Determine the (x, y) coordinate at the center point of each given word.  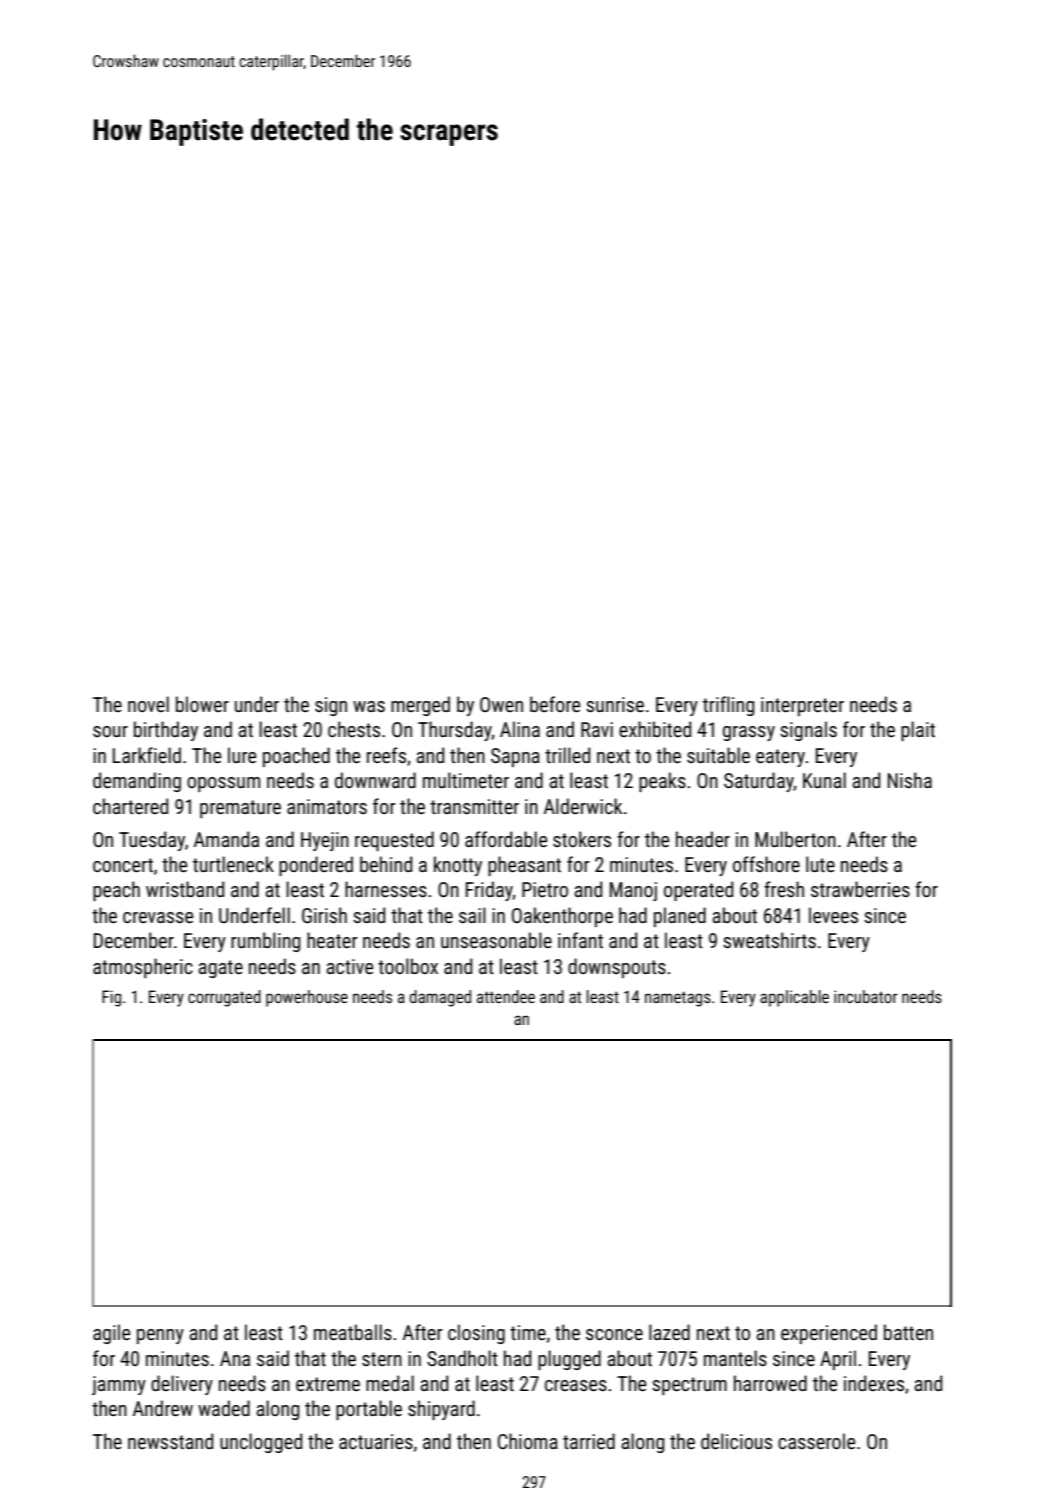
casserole (816, 1441)
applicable (794, 998)
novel (148, 704)
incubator (866, 996)
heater (332, 940)
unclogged (261, 1443)
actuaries (376, 1441)
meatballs (353, 1332)
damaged (440, 998)
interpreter (802, 706)
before (555, 704)
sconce (614, 1334)
